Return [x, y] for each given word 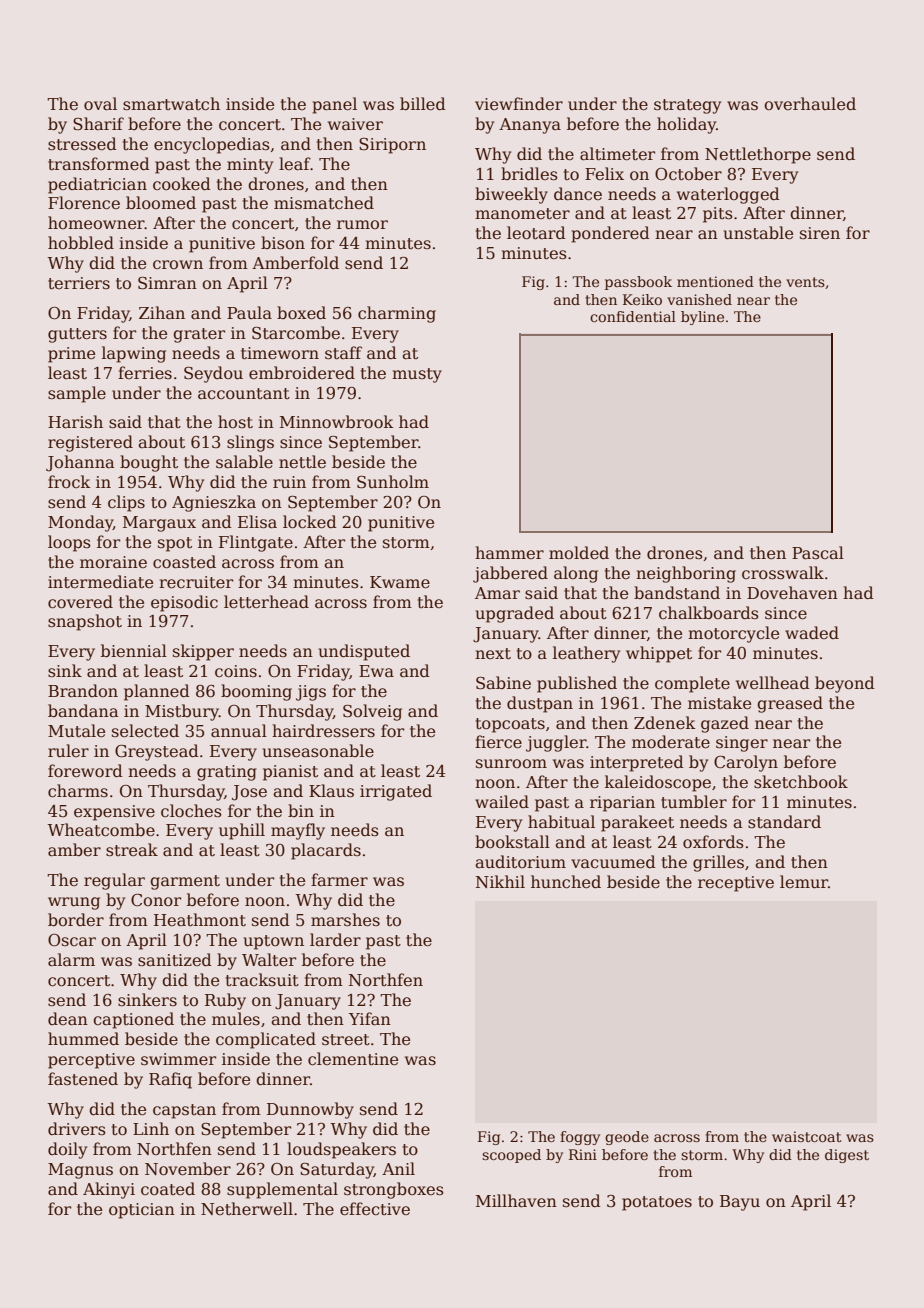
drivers [77, 1129]
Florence [84, 203]
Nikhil [500, 881]
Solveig [372, 712]
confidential [633, 316]
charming [397, 314]
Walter [269, 960]
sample [77, 394]
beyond [845, 684]
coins [236, 671]
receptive [736, 884]
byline [702, 318]
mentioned [715, 281]
